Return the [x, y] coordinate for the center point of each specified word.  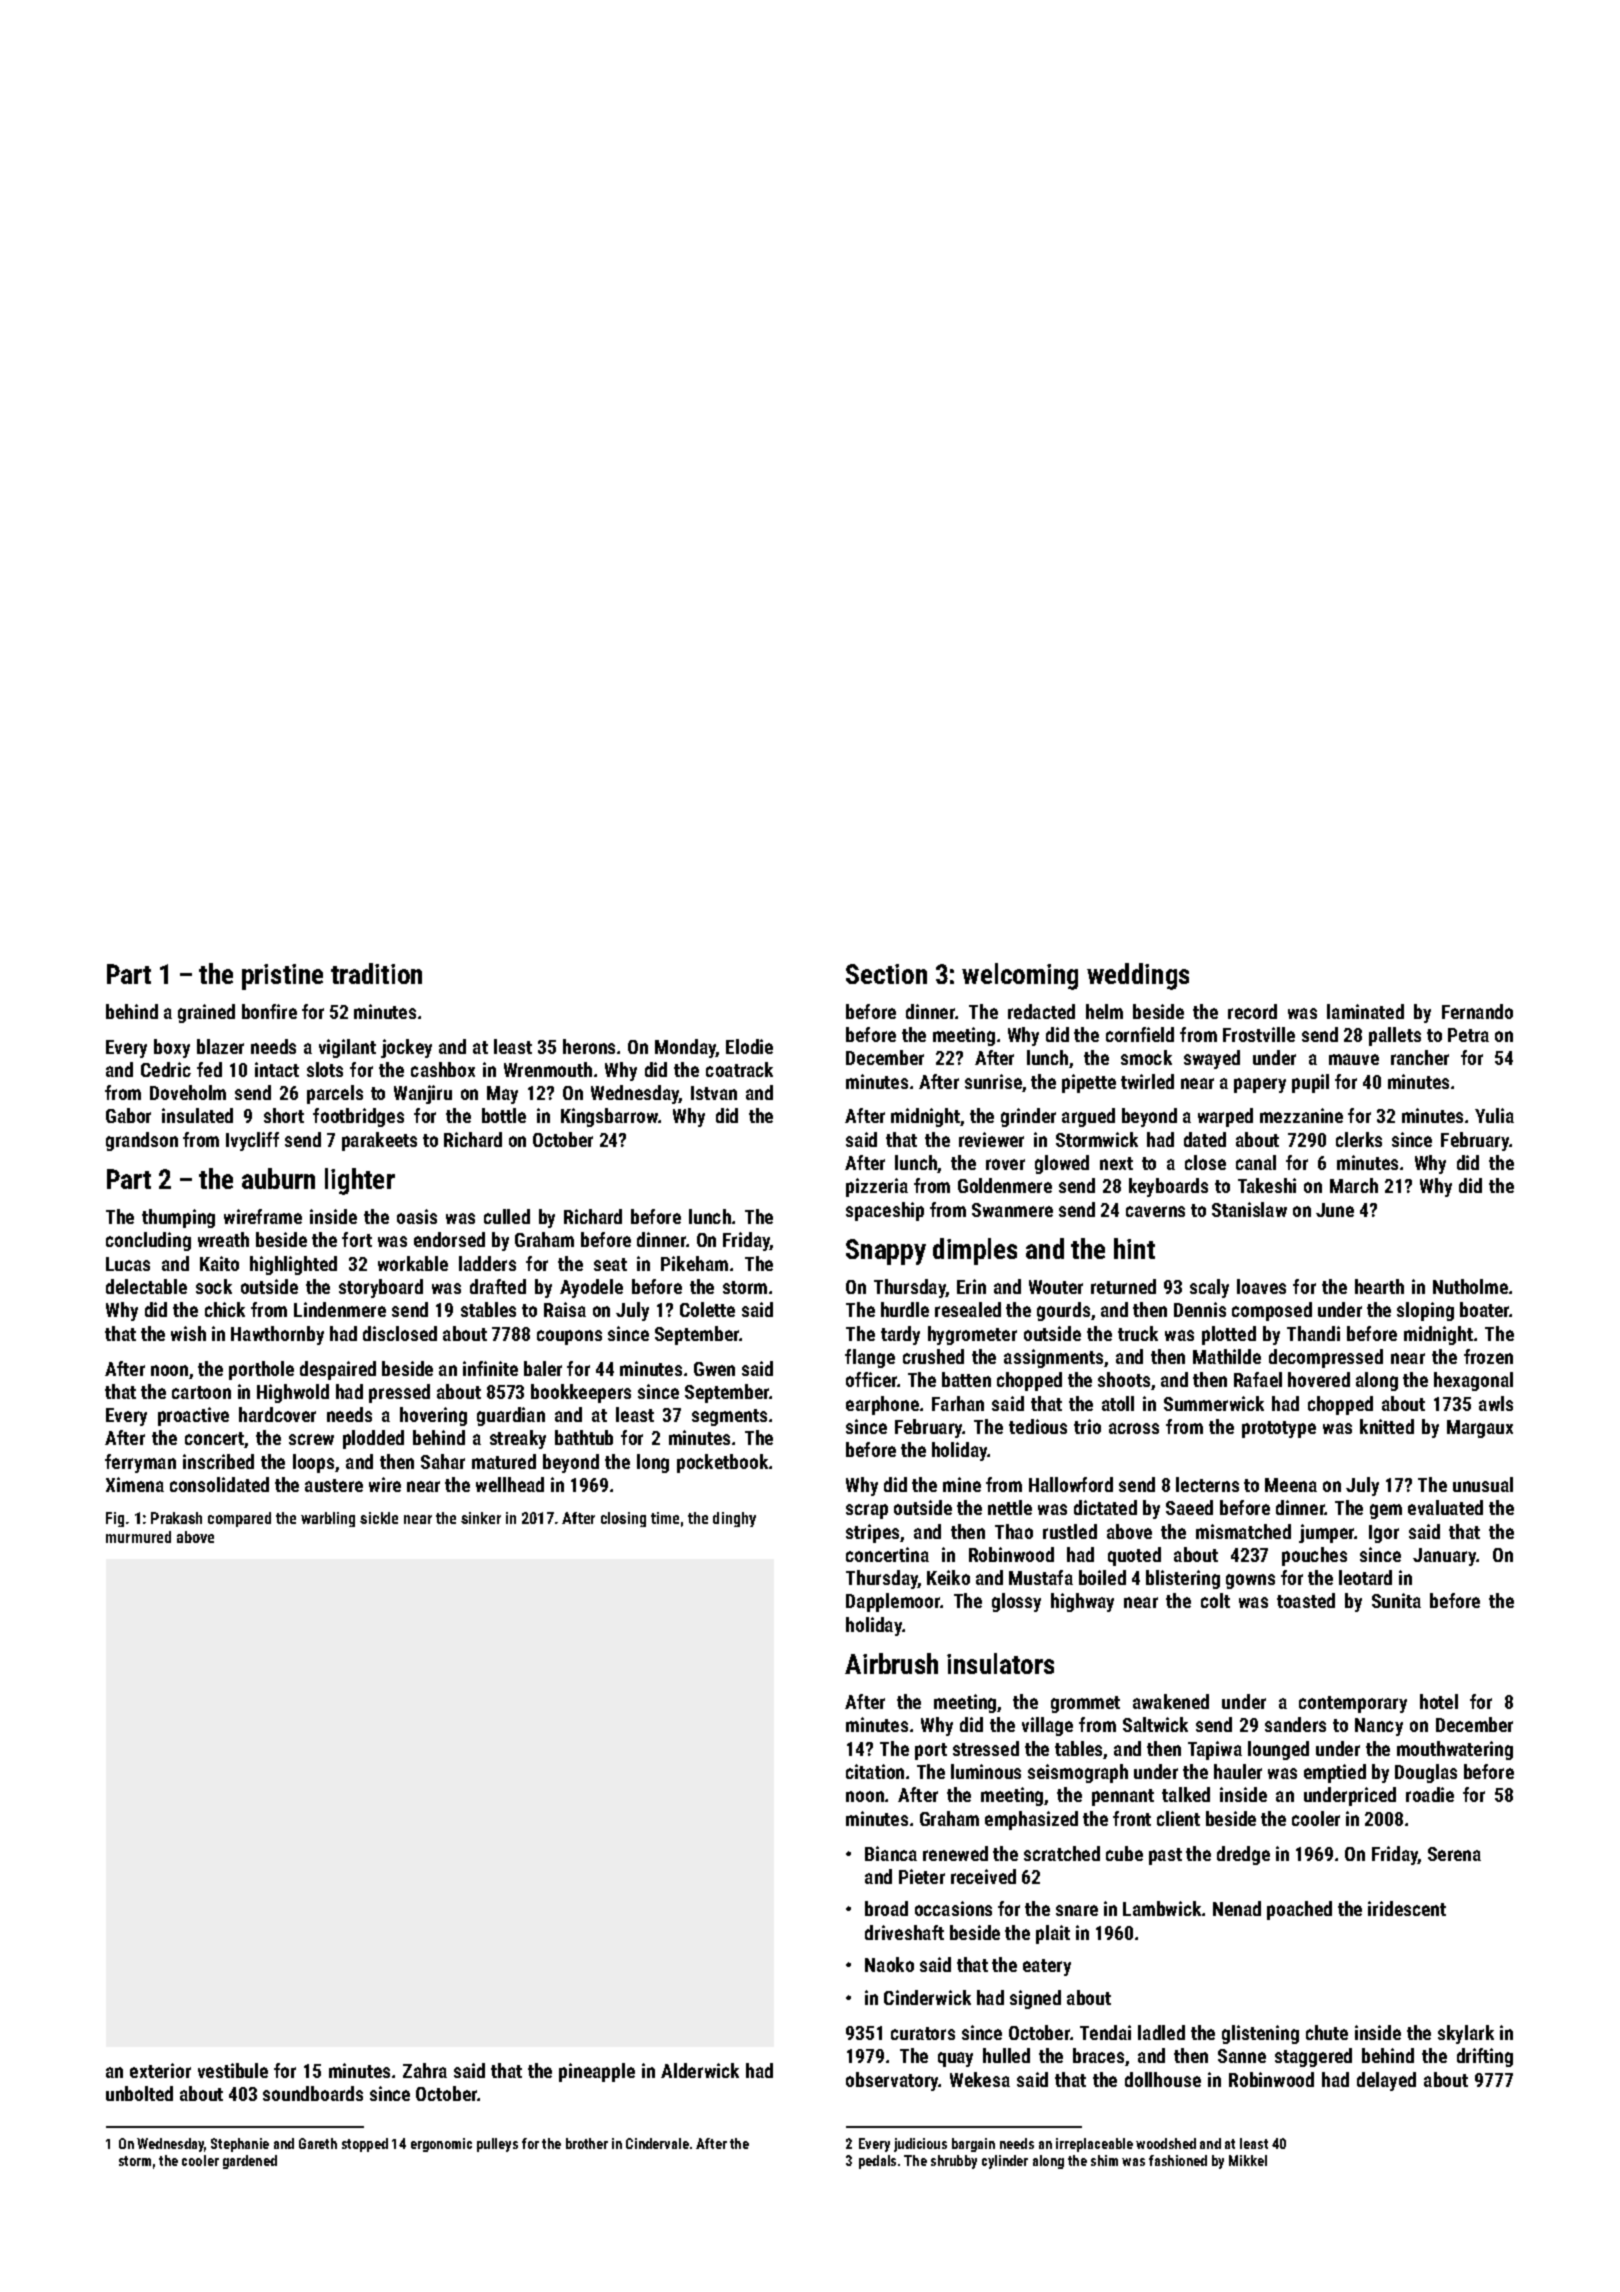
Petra [1468, 1035]
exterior [160, 2070]
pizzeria [877, 1187]
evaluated [1445, 1507]
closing [623, 1519]
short [284, 1115]
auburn [278, 1178]
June [1335, 1210]
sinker [481, 1518]
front [1132, 1818]
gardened [250, 2162]
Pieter [922, 1876]
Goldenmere [1005, 1185]
